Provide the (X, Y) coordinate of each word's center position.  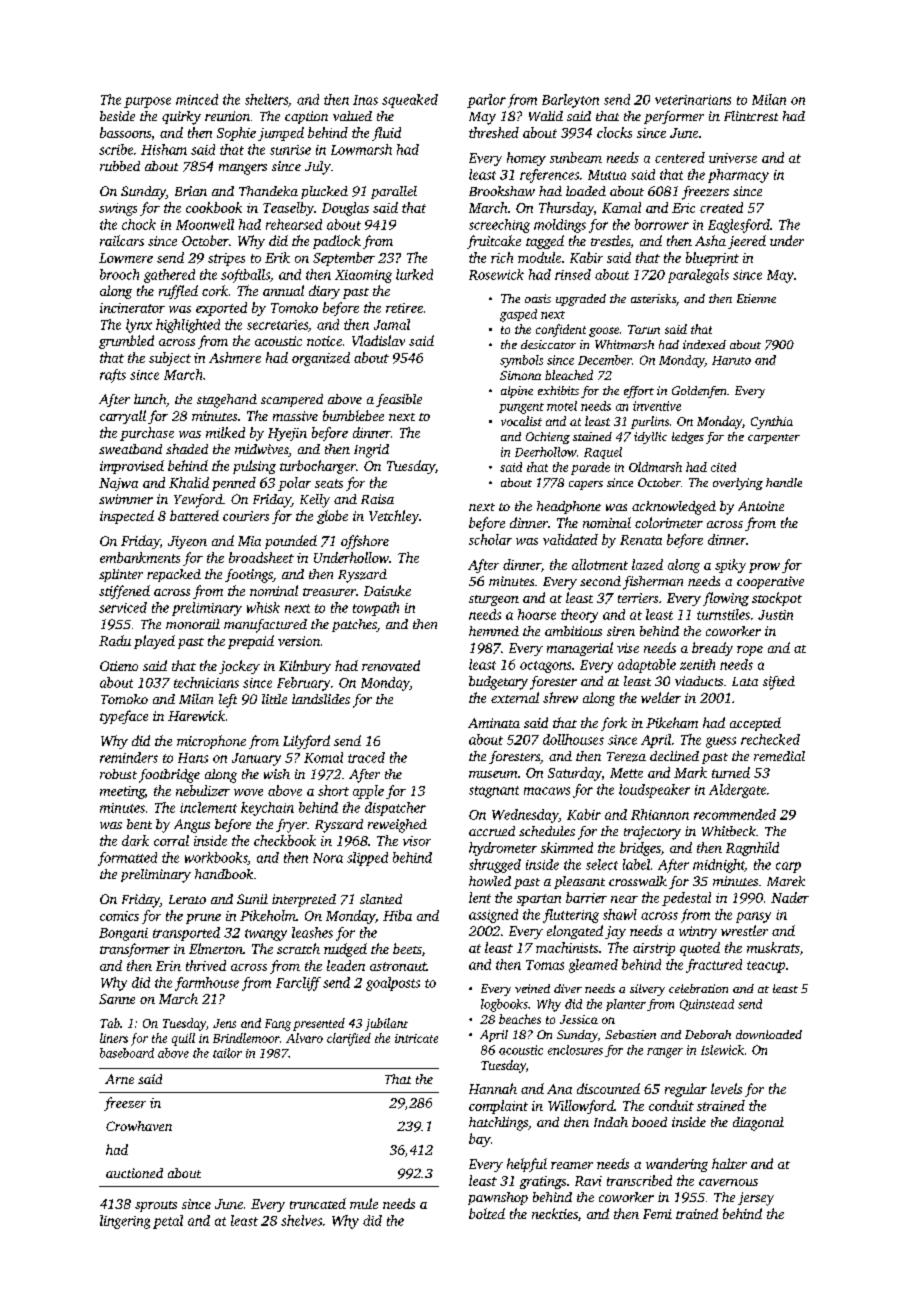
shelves (301, 1220)
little (274, 699)
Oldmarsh (655, 467)
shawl (620, 914)
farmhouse (207, 984)
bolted (487, 1213)
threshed (494, 132)
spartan (539, 900)
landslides (321, 699)
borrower (662, 224)
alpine (517, 392)
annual (283, 290)
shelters (266, 99)
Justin (775, 615)
